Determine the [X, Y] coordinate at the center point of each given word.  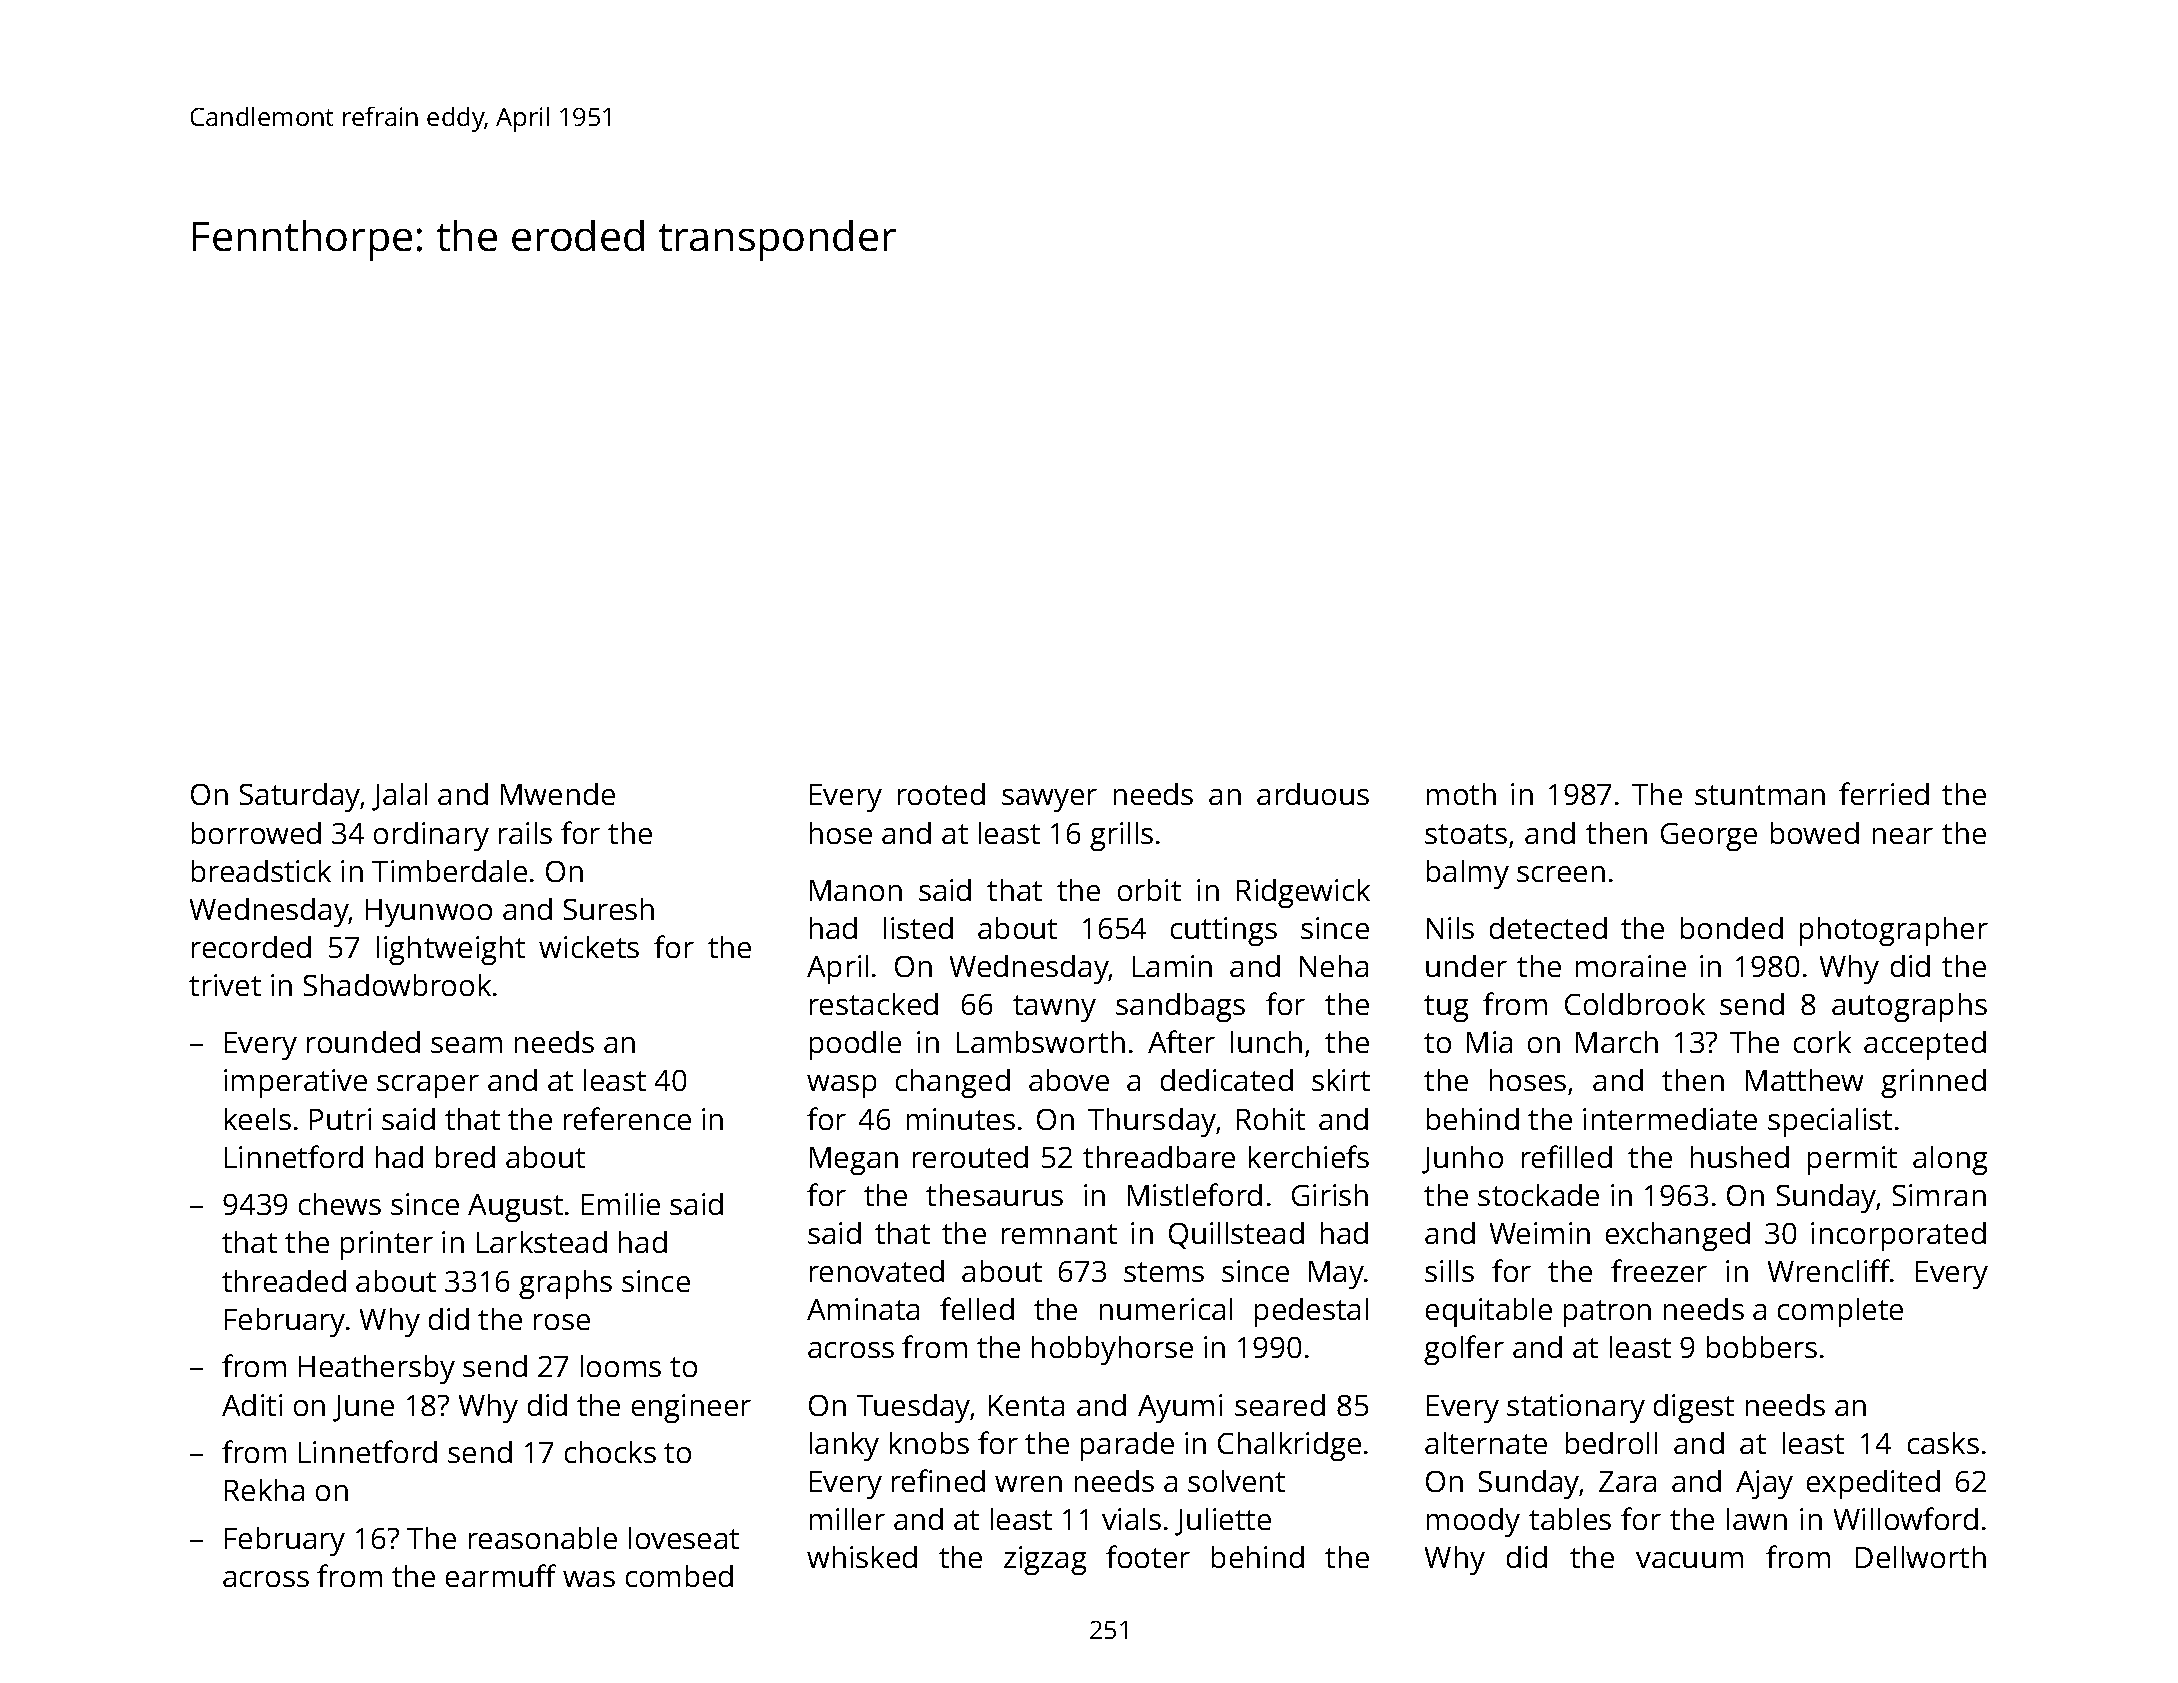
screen [1561, 874]
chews [340, 1204]
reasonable [543, 1538]
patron [1607, 1313]
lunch [1266, 1042]
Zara [1627, 1481]
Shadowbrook [397, 985]
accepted [1925, 1045]
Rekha [264, 1490]
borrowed [256, 833]
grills [1121, 836]
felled [977, 1308]
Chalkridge [1289, 1446]
